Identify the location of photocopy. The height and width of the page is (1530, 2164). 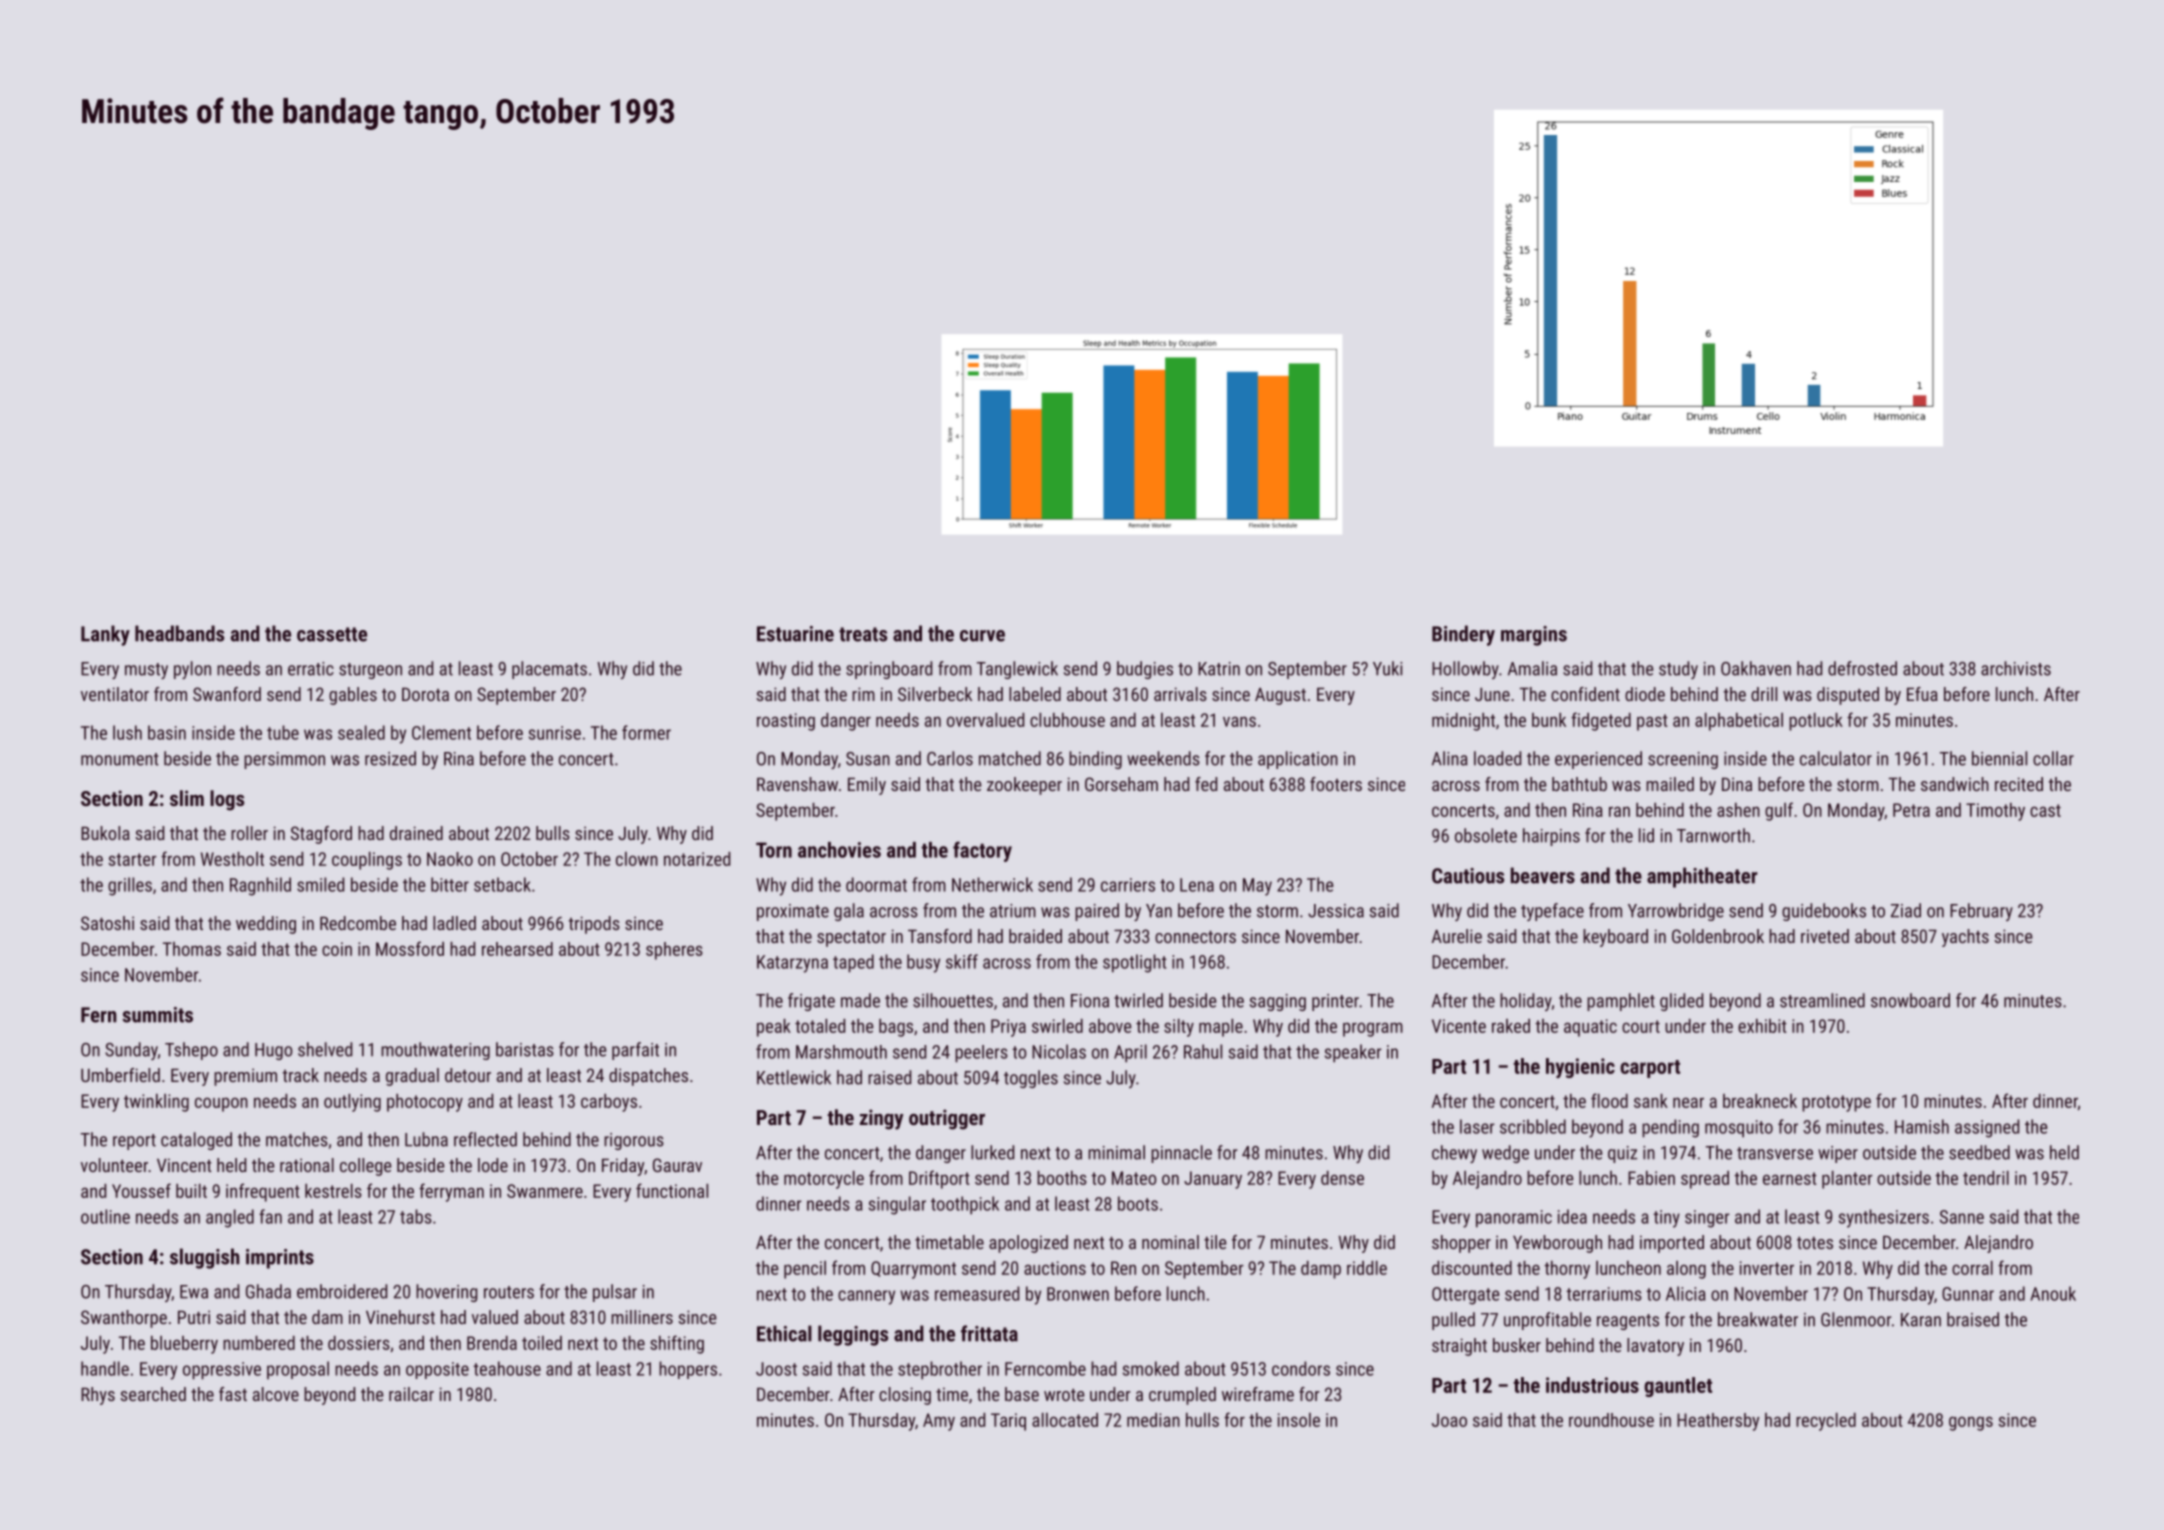
(425, 1103).
